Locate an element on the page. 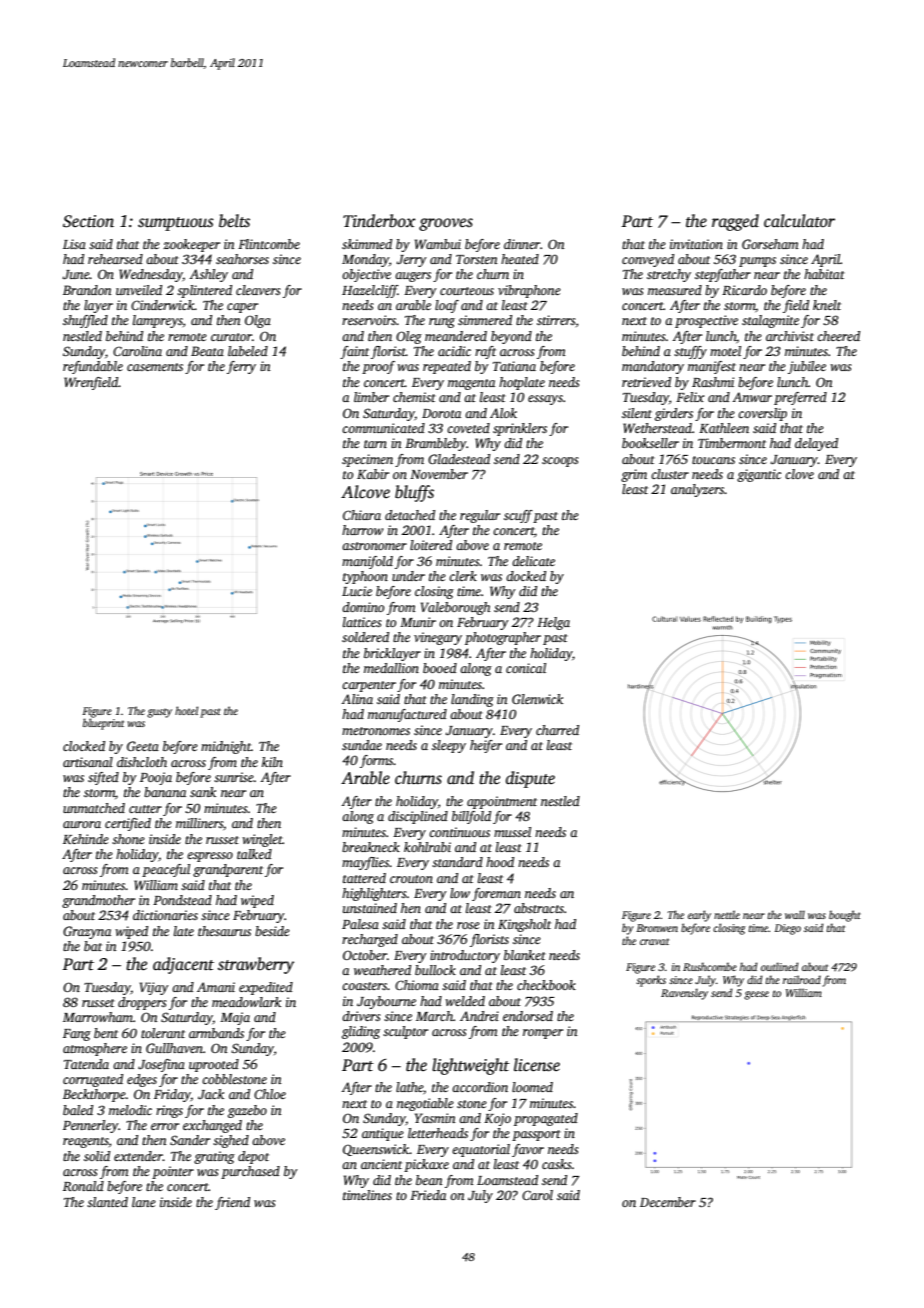 The image size is (924, 1308). sank is located at coordinates (203, 792).
